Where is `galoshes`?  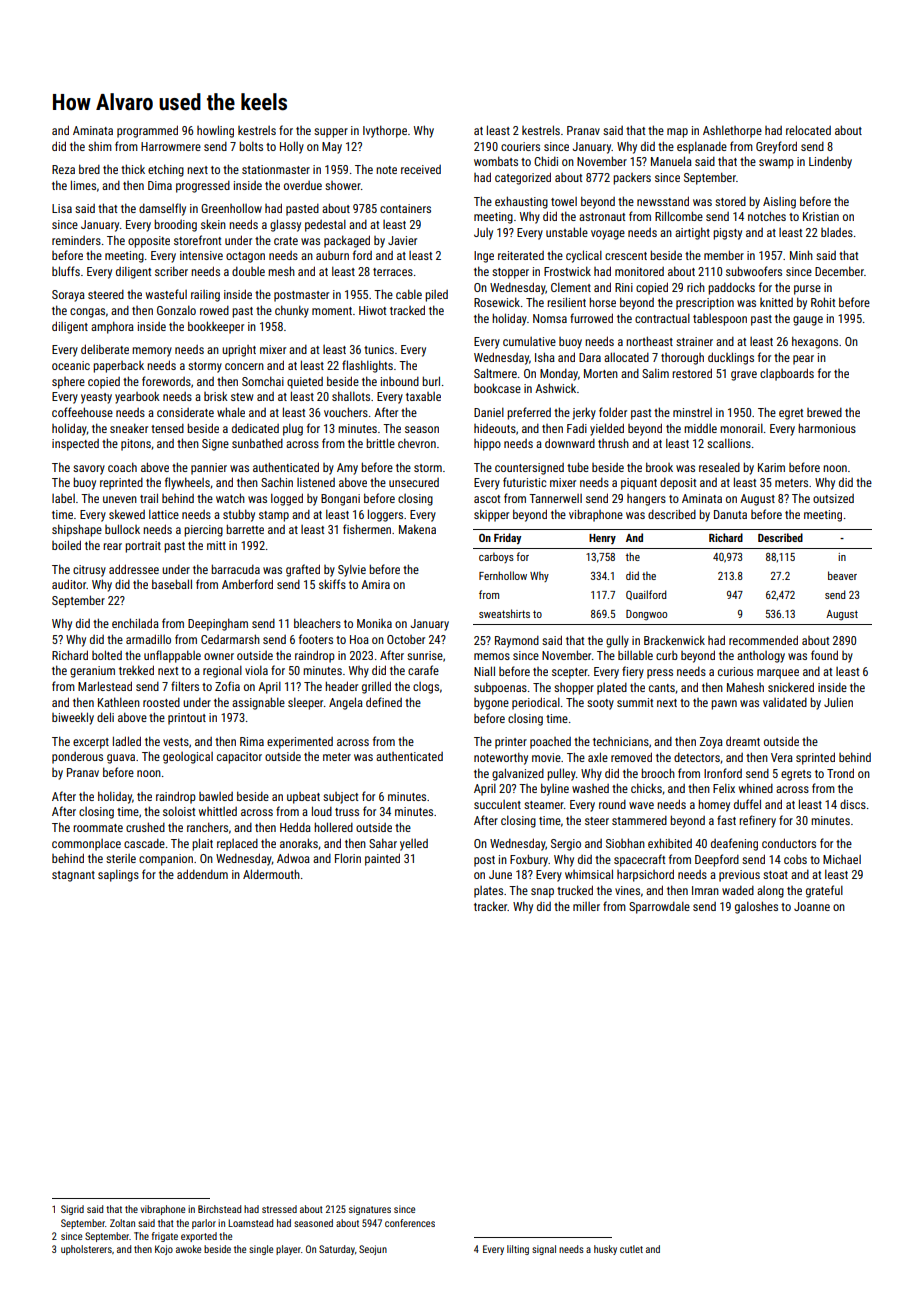
galoshes is located at coordinates (756, 907).
